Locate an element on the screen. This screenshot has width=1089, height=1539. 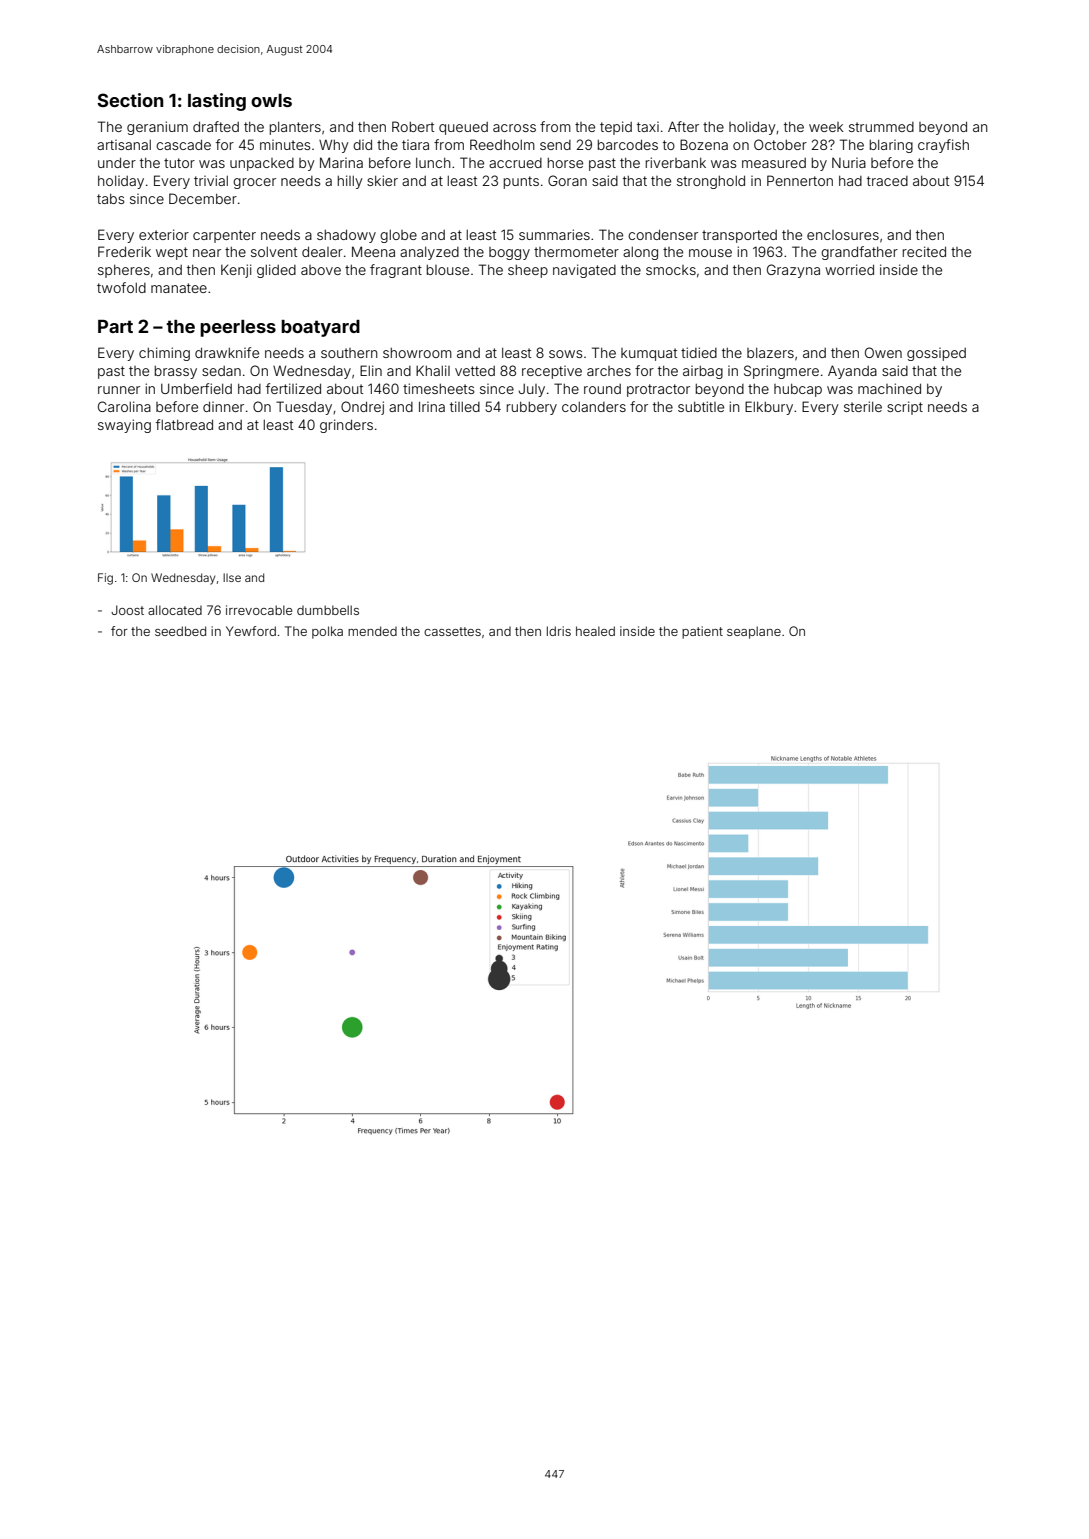
trivial is located at coordinates (211, 180).
